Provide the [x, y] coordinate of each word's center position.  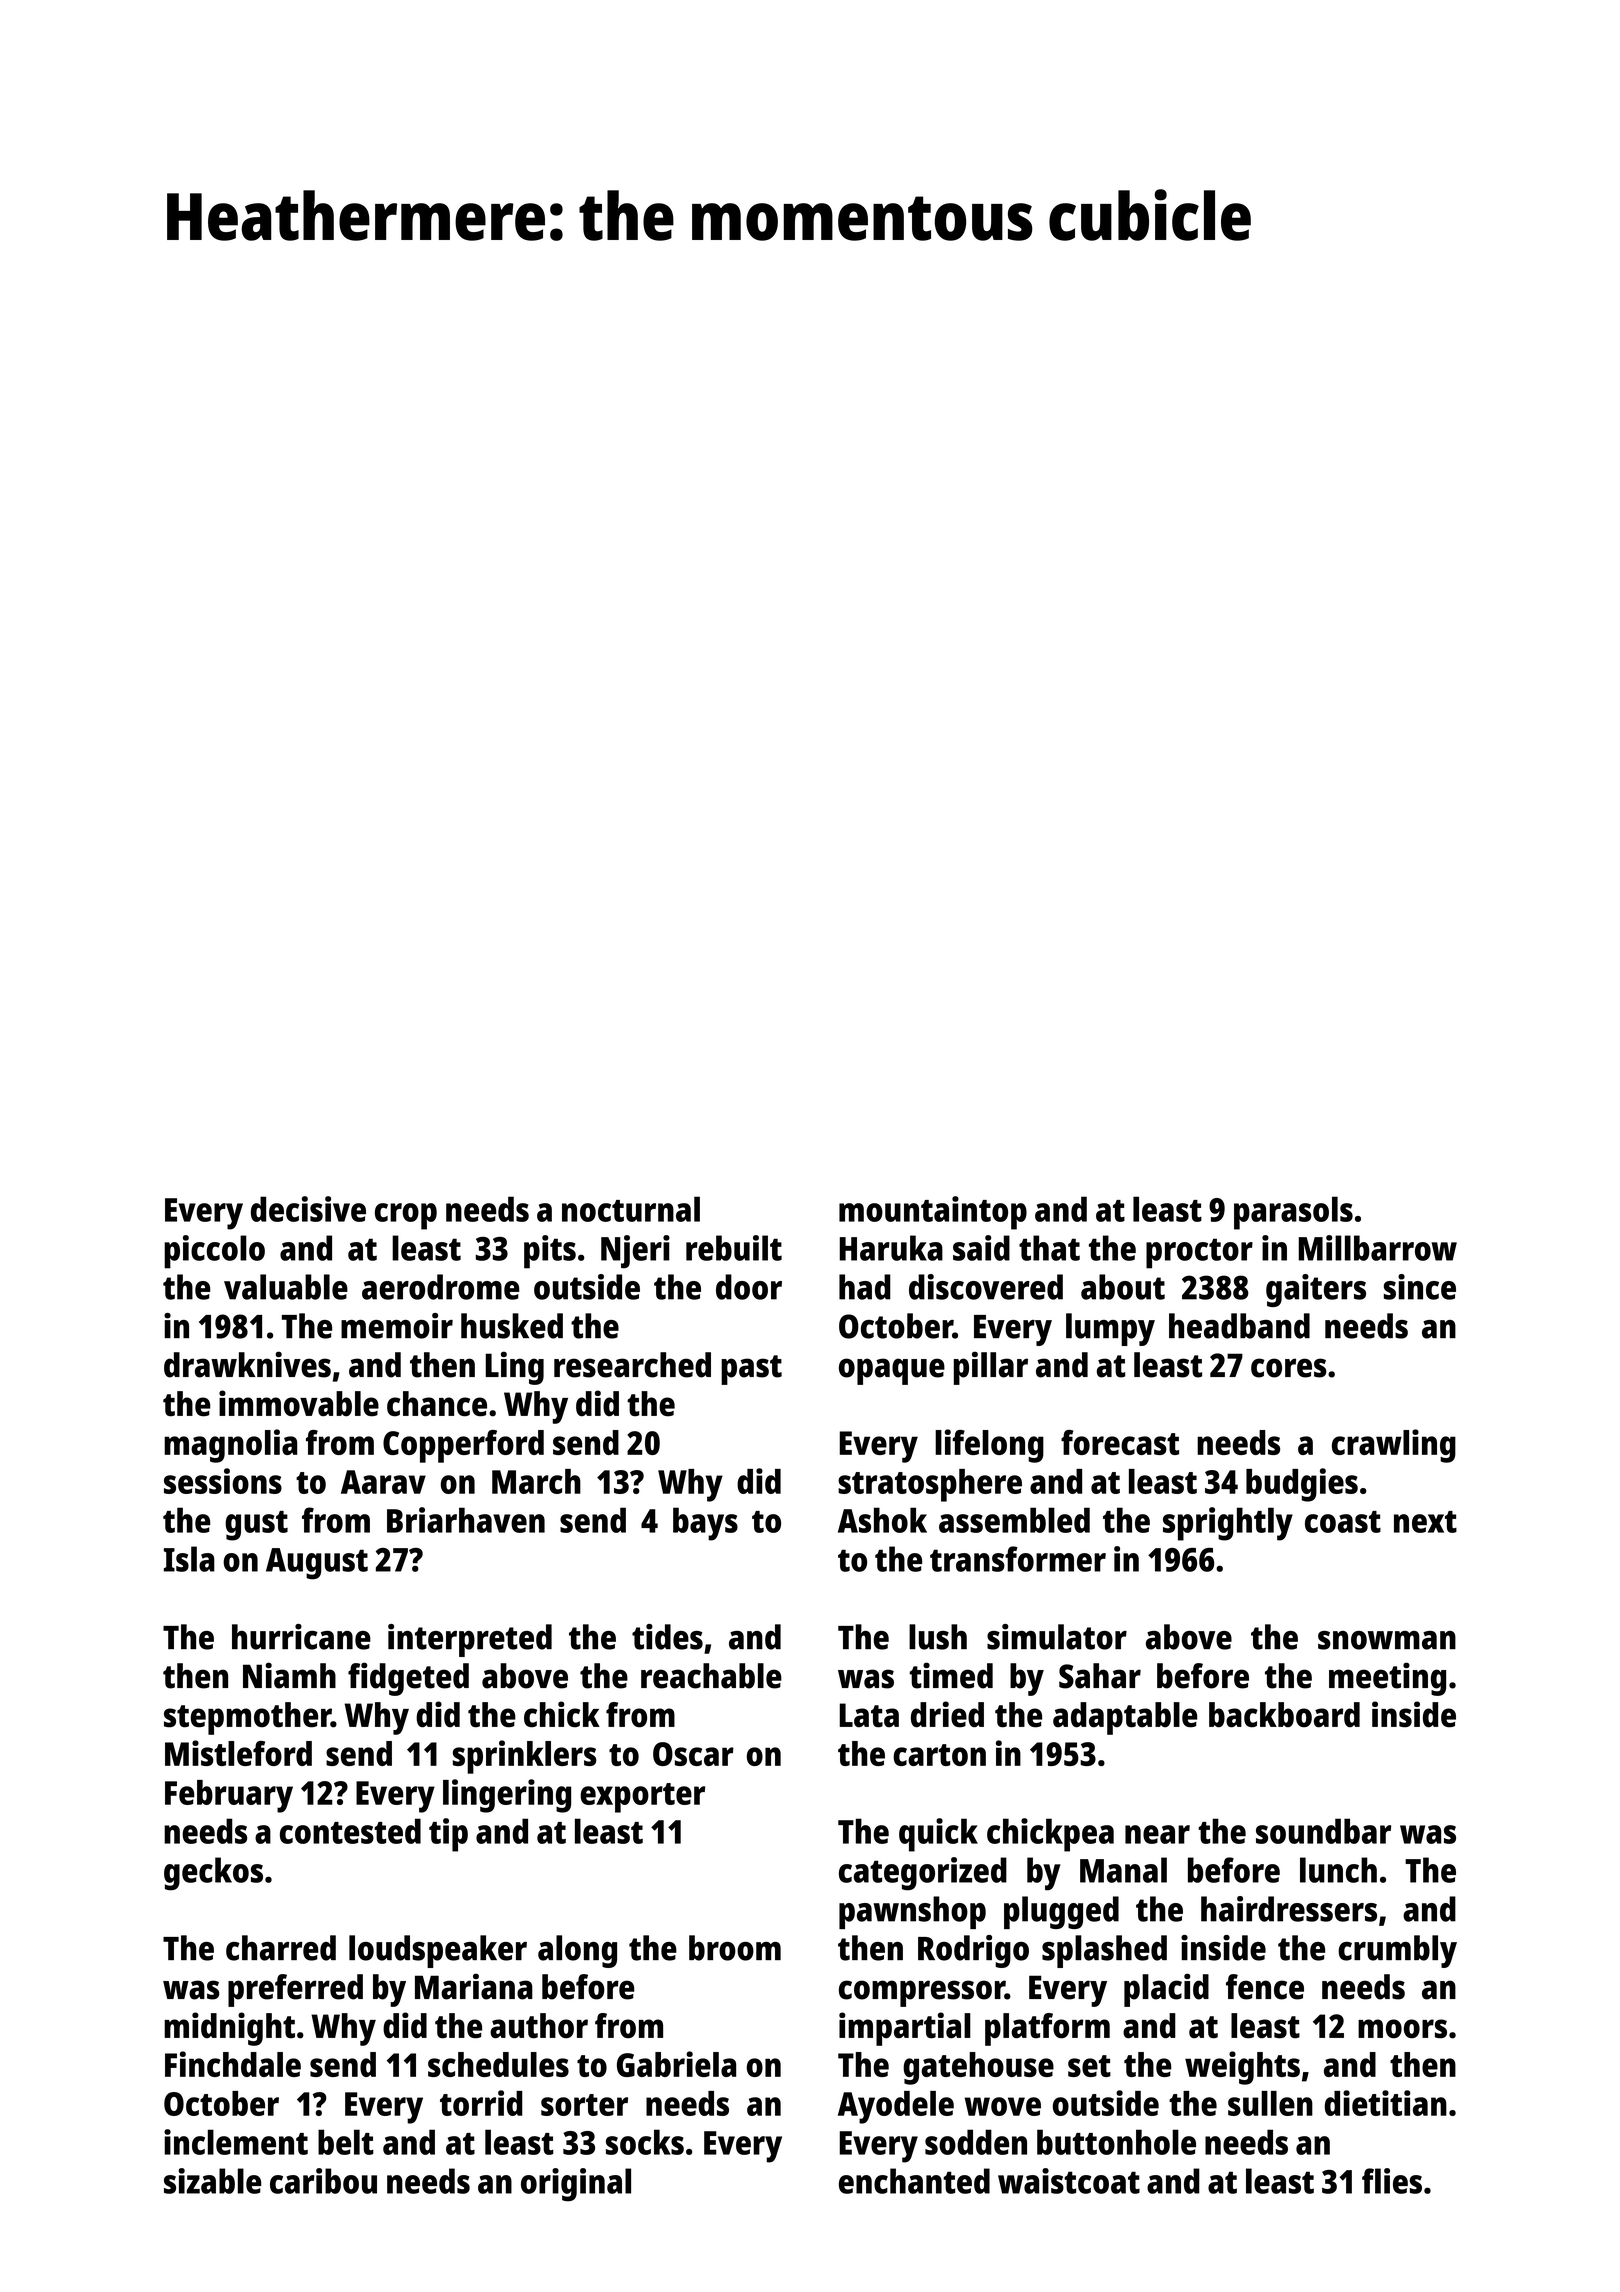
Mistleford [238, 1753]
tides [667, 1637]
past [751, 1370]
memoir [397, 1326]
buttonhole [1116, 2142]
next [1425, 1522]
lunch [1338, 1870]
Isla [189, 1559]
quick [938, 1835]
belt [346, 2142]
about [1123, 1287]
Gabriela [676, 2064]
